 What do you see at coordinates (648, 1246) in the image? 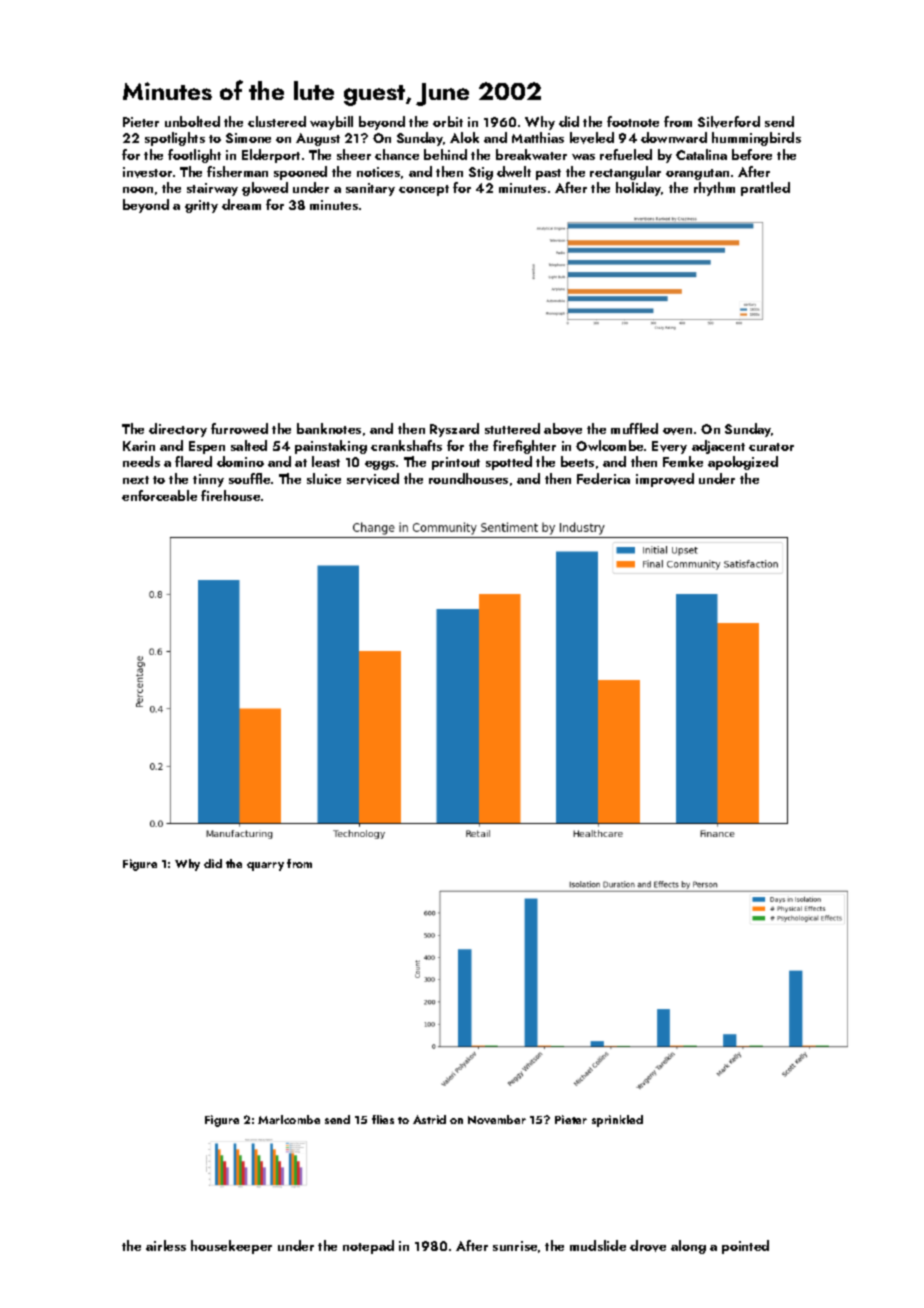
I see `drove` at bounding box center [648, 1246].
